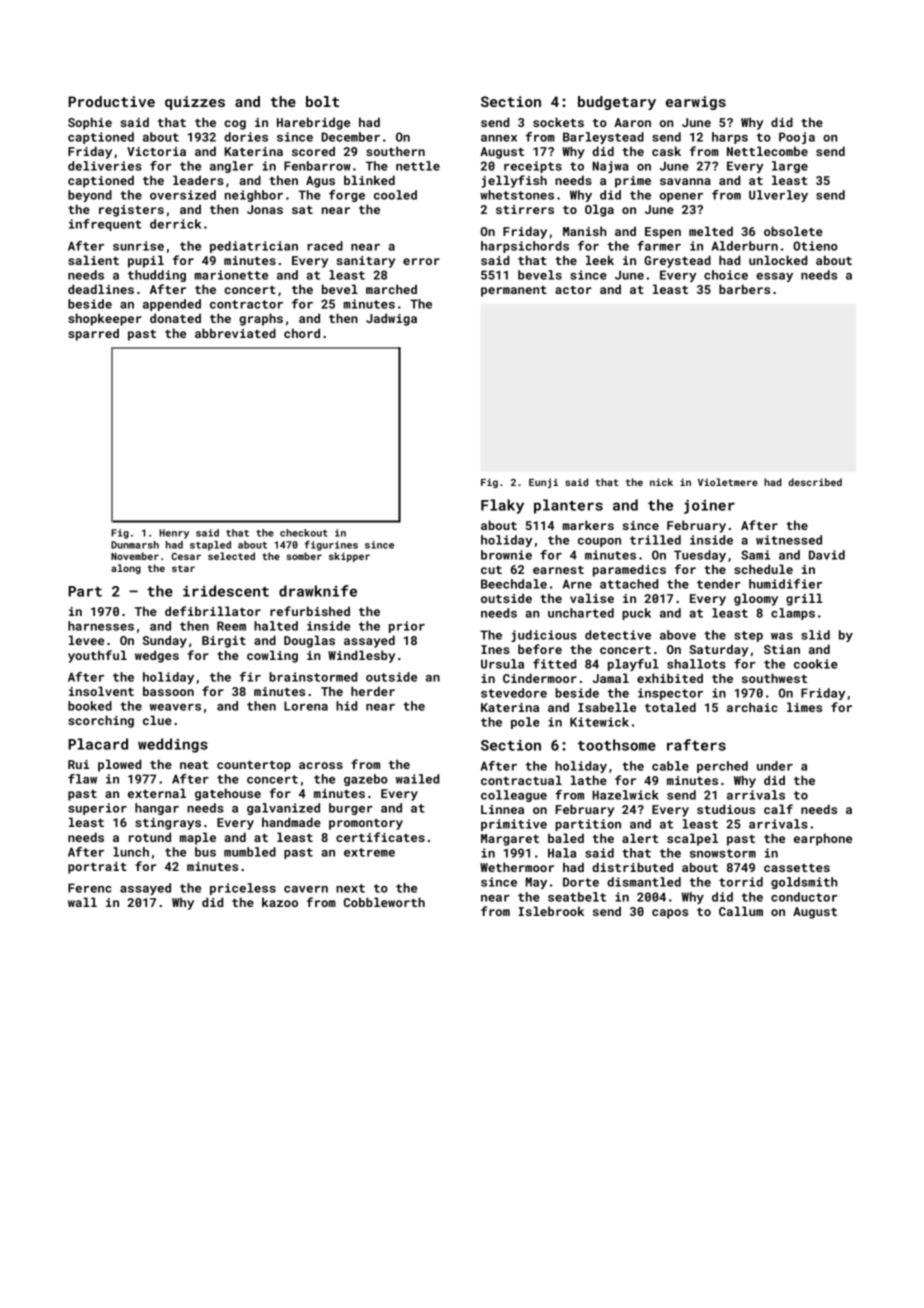 This screenshot has height=1308, width=924. What do you see at coordinates (391, 319) in the screenshot?
I see `Jadwiga` at bounding box center [391, 319].
